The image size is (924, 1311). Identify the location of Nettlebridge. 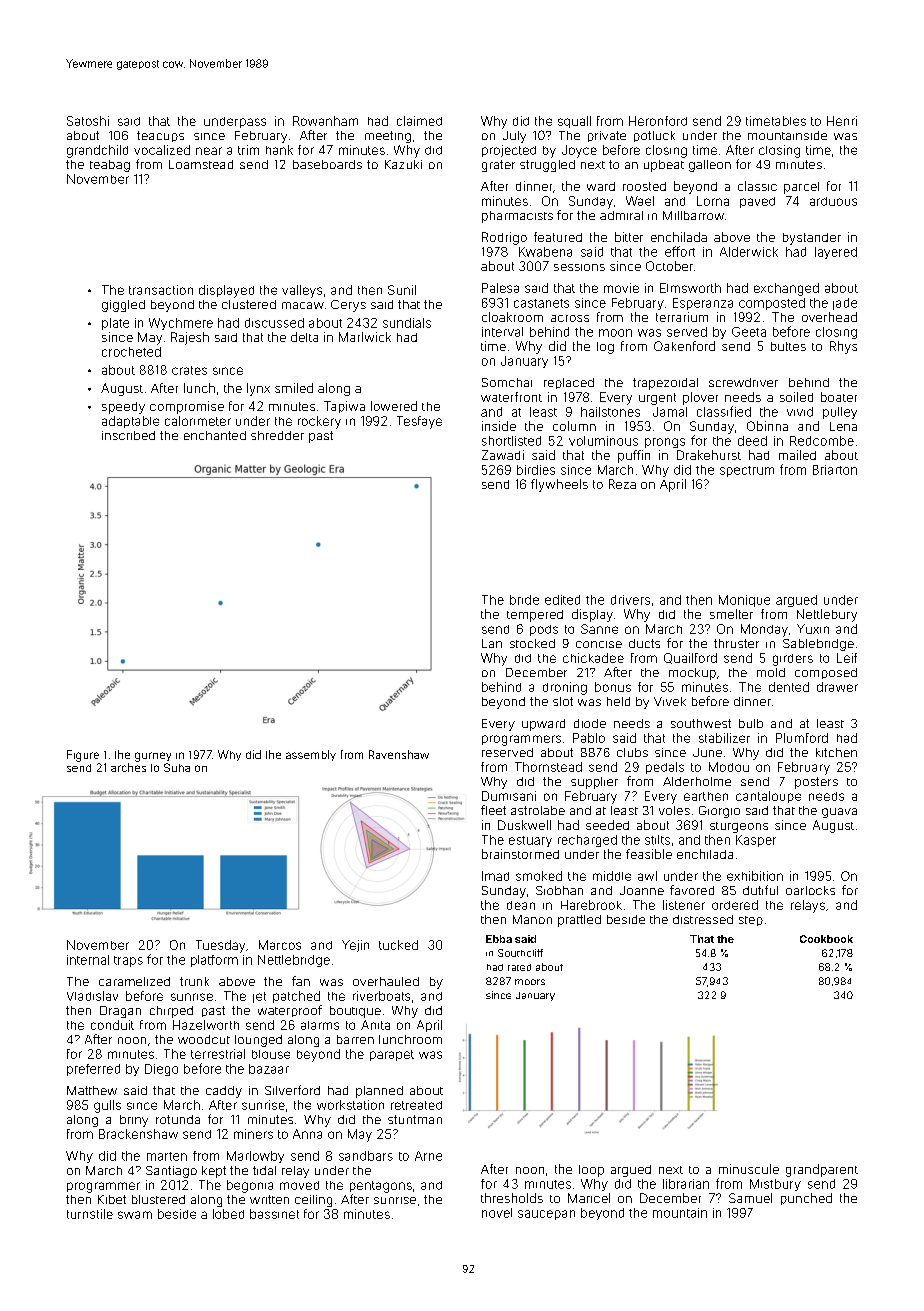
(294, 961).
